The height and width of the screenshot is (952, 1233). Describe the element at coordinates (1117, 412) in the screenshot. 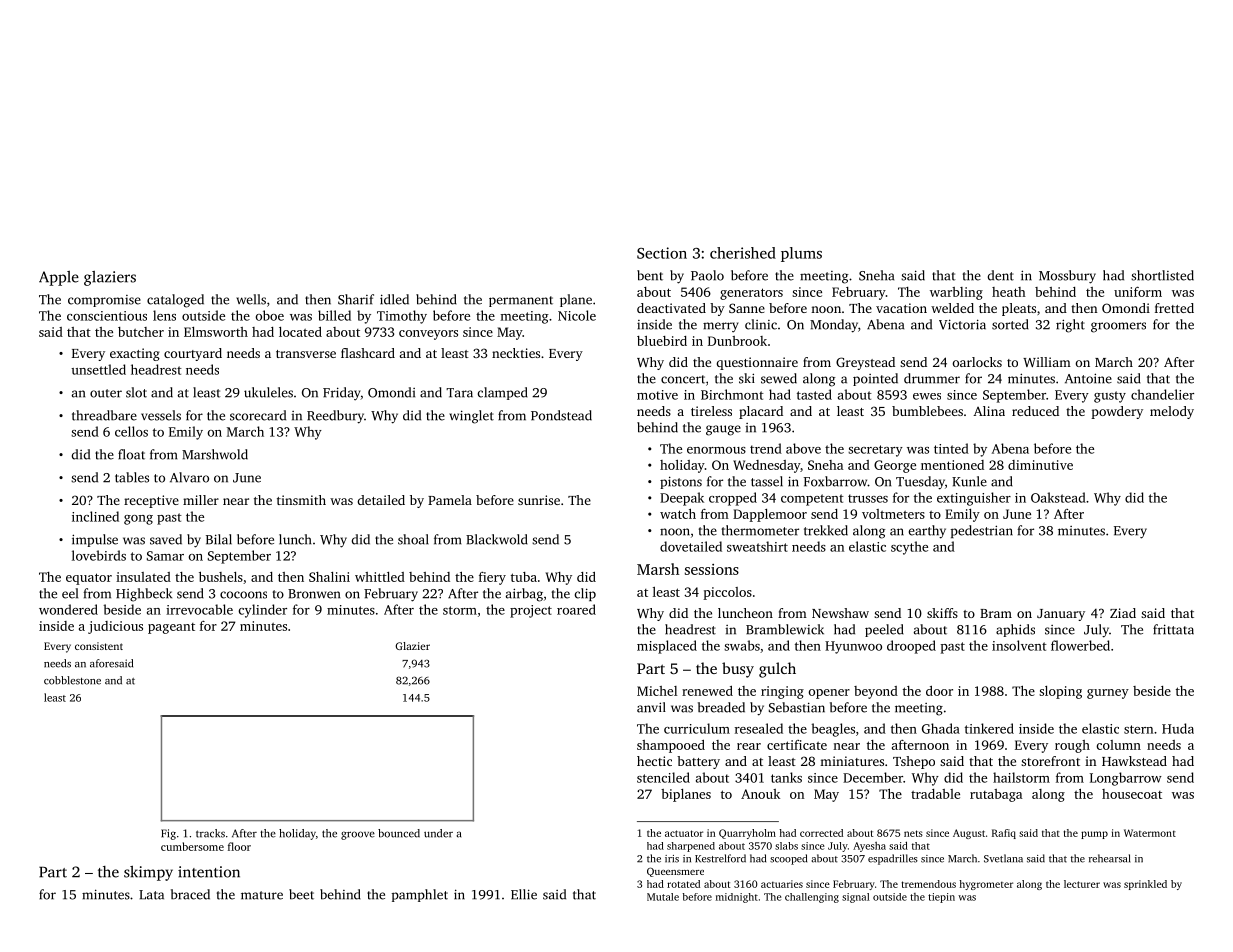

I see `powdery` at that location.
